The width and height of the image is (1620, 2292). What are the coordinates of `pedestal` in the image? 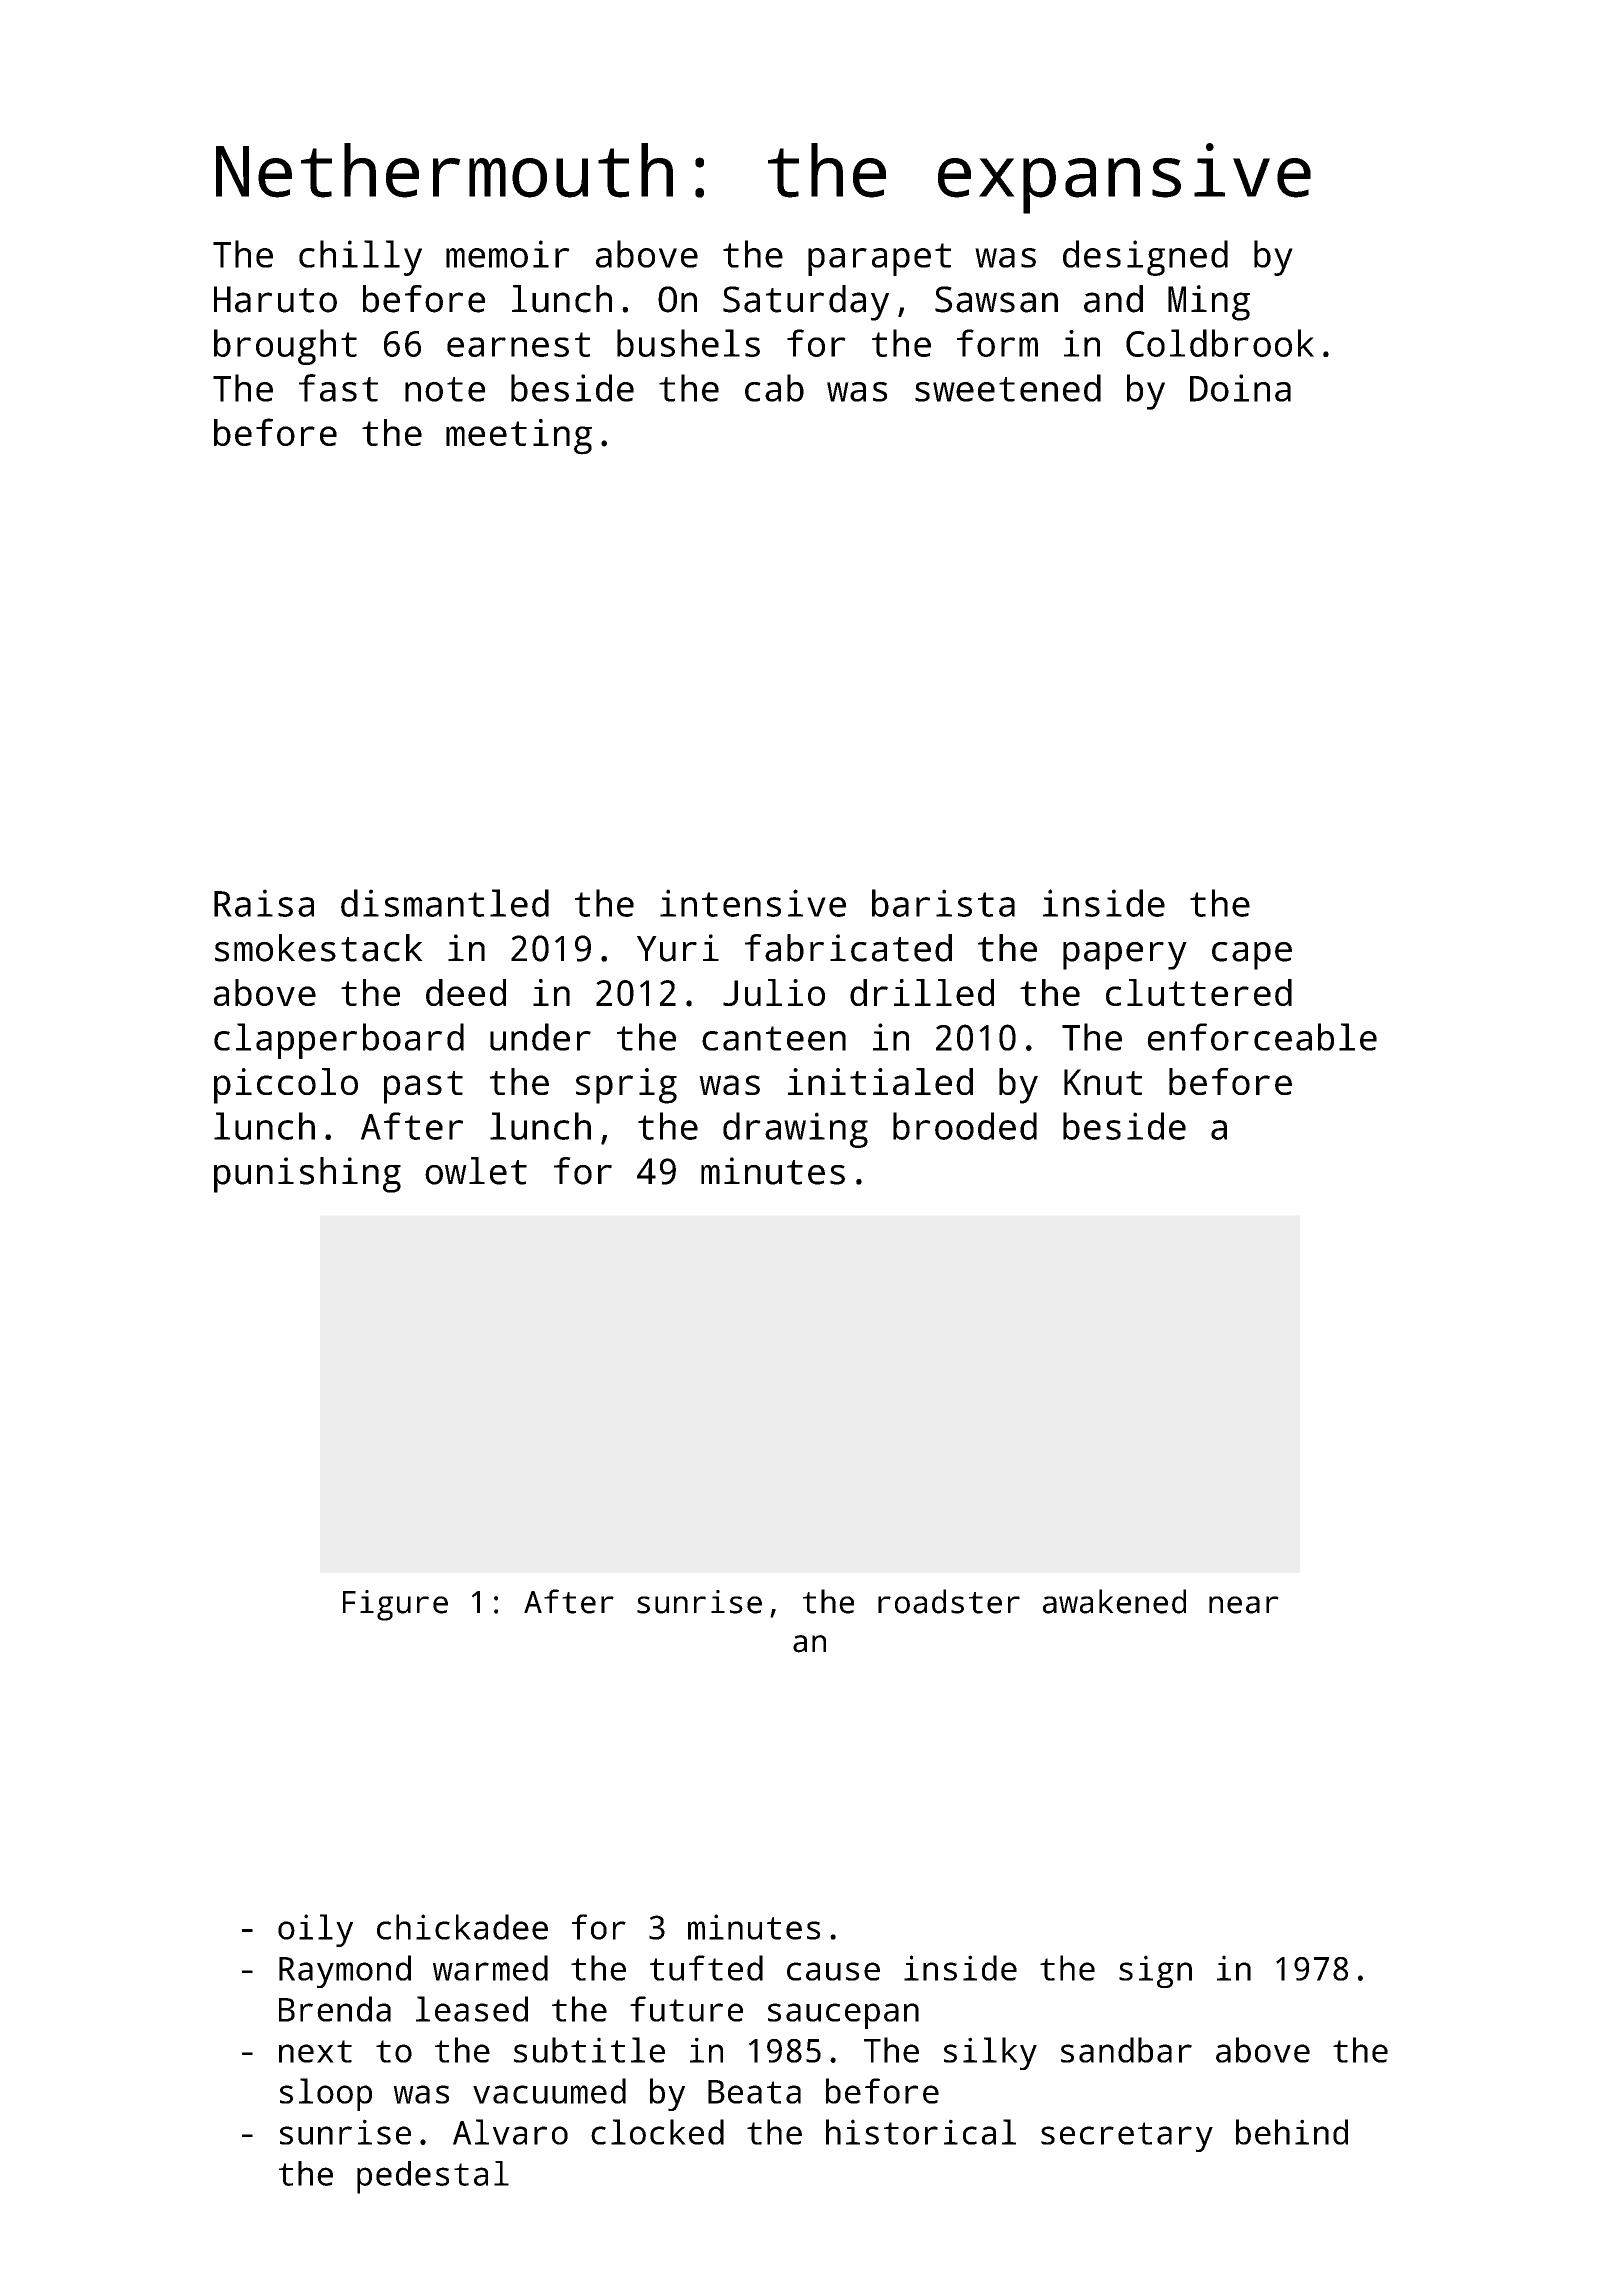 It's located at (433, 2177).
